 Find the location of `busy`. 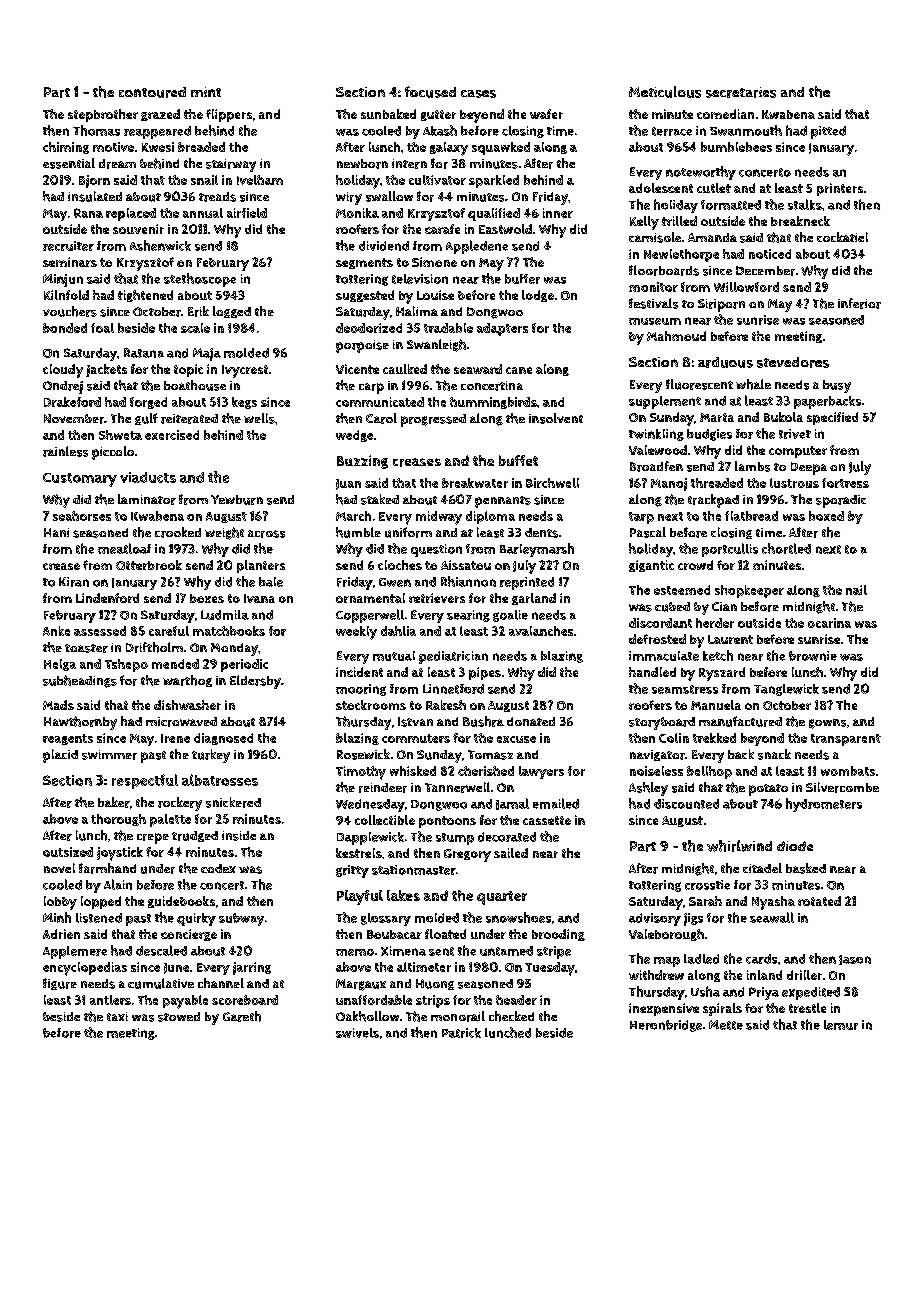

busy is located at coordinates (837, 386).
